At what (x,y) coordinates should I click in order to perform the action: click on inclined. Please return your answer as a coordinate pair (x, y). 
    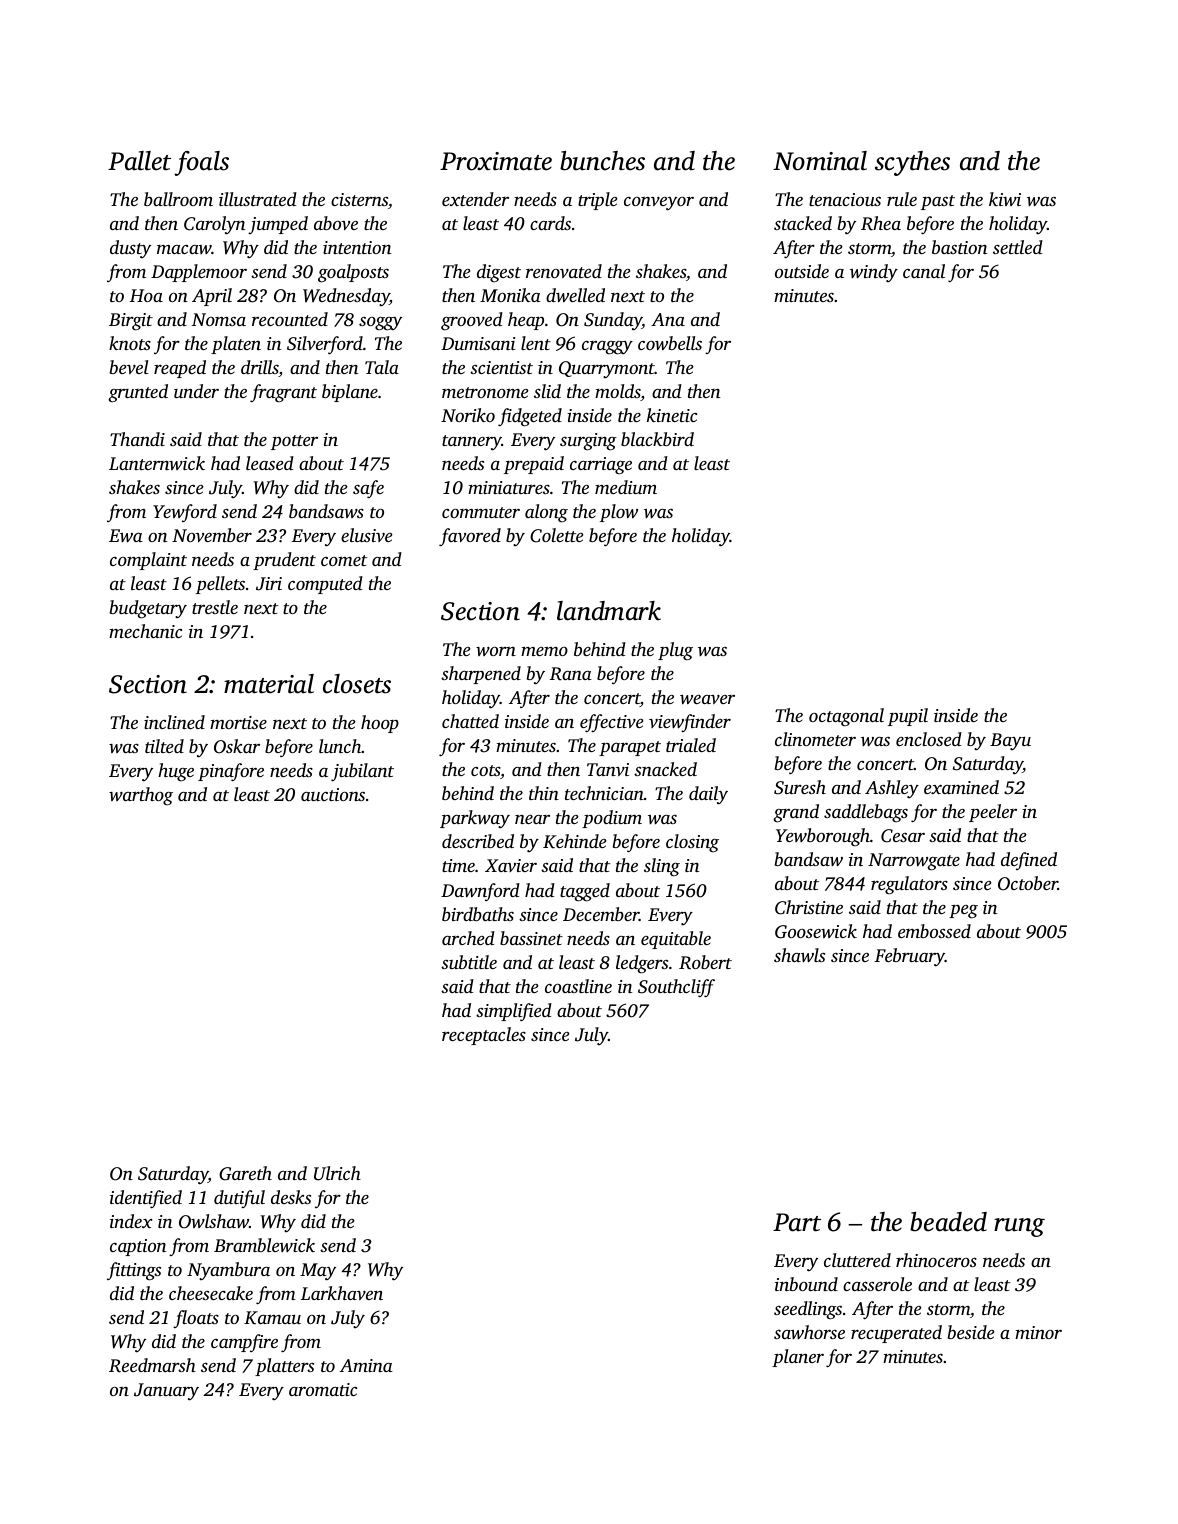
    Looking at the image, I should click on (174, 722).
